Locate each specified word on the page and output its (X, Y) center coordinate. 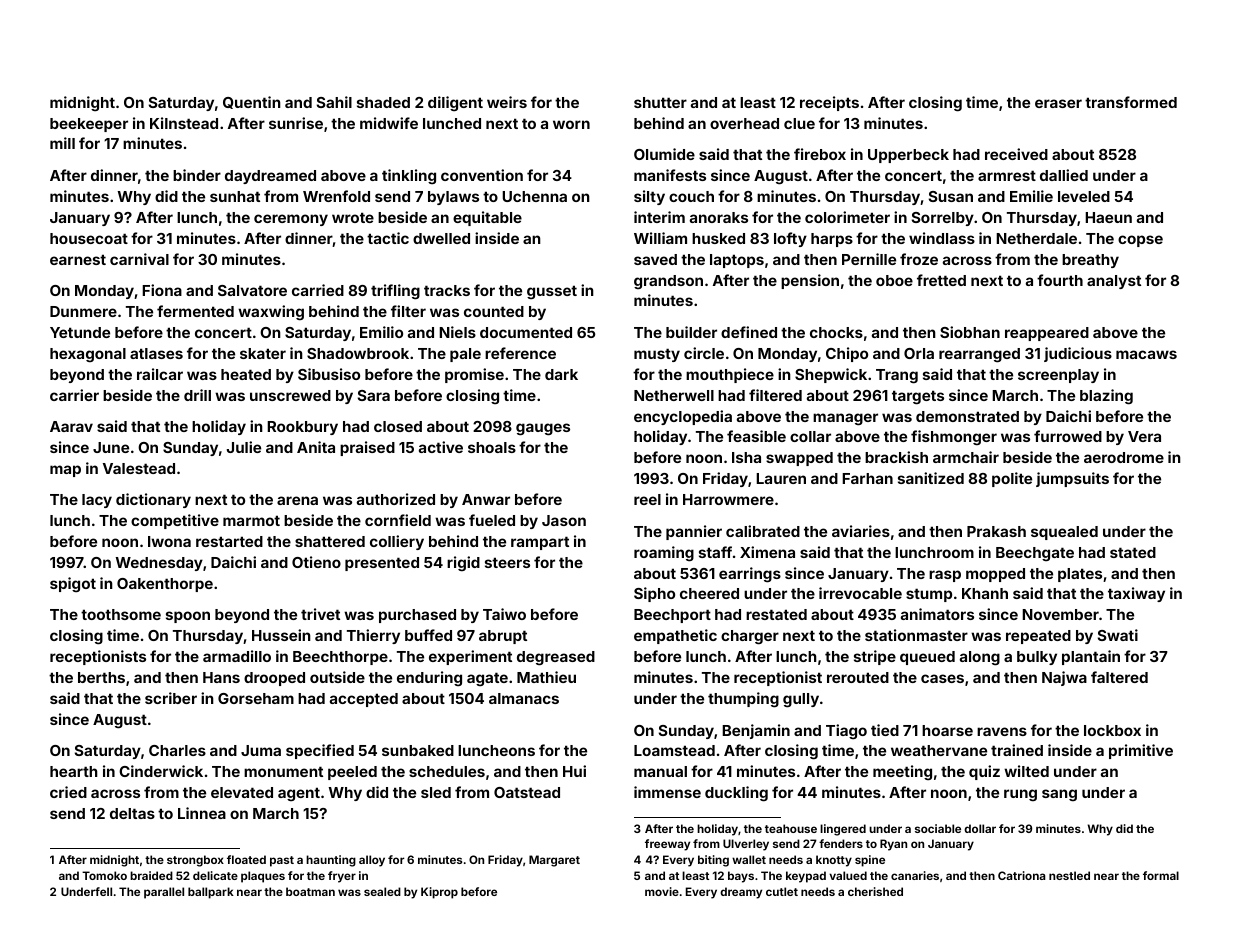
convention (482, 175)
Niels (457, 332)
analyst (1114, 282)
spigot (73, 584)
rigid (463, 564)
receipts (829, 103)
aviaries (861, 531)
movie (662, 891)
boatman (310, 891)
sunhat (235, 196)
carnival (139, 259)
